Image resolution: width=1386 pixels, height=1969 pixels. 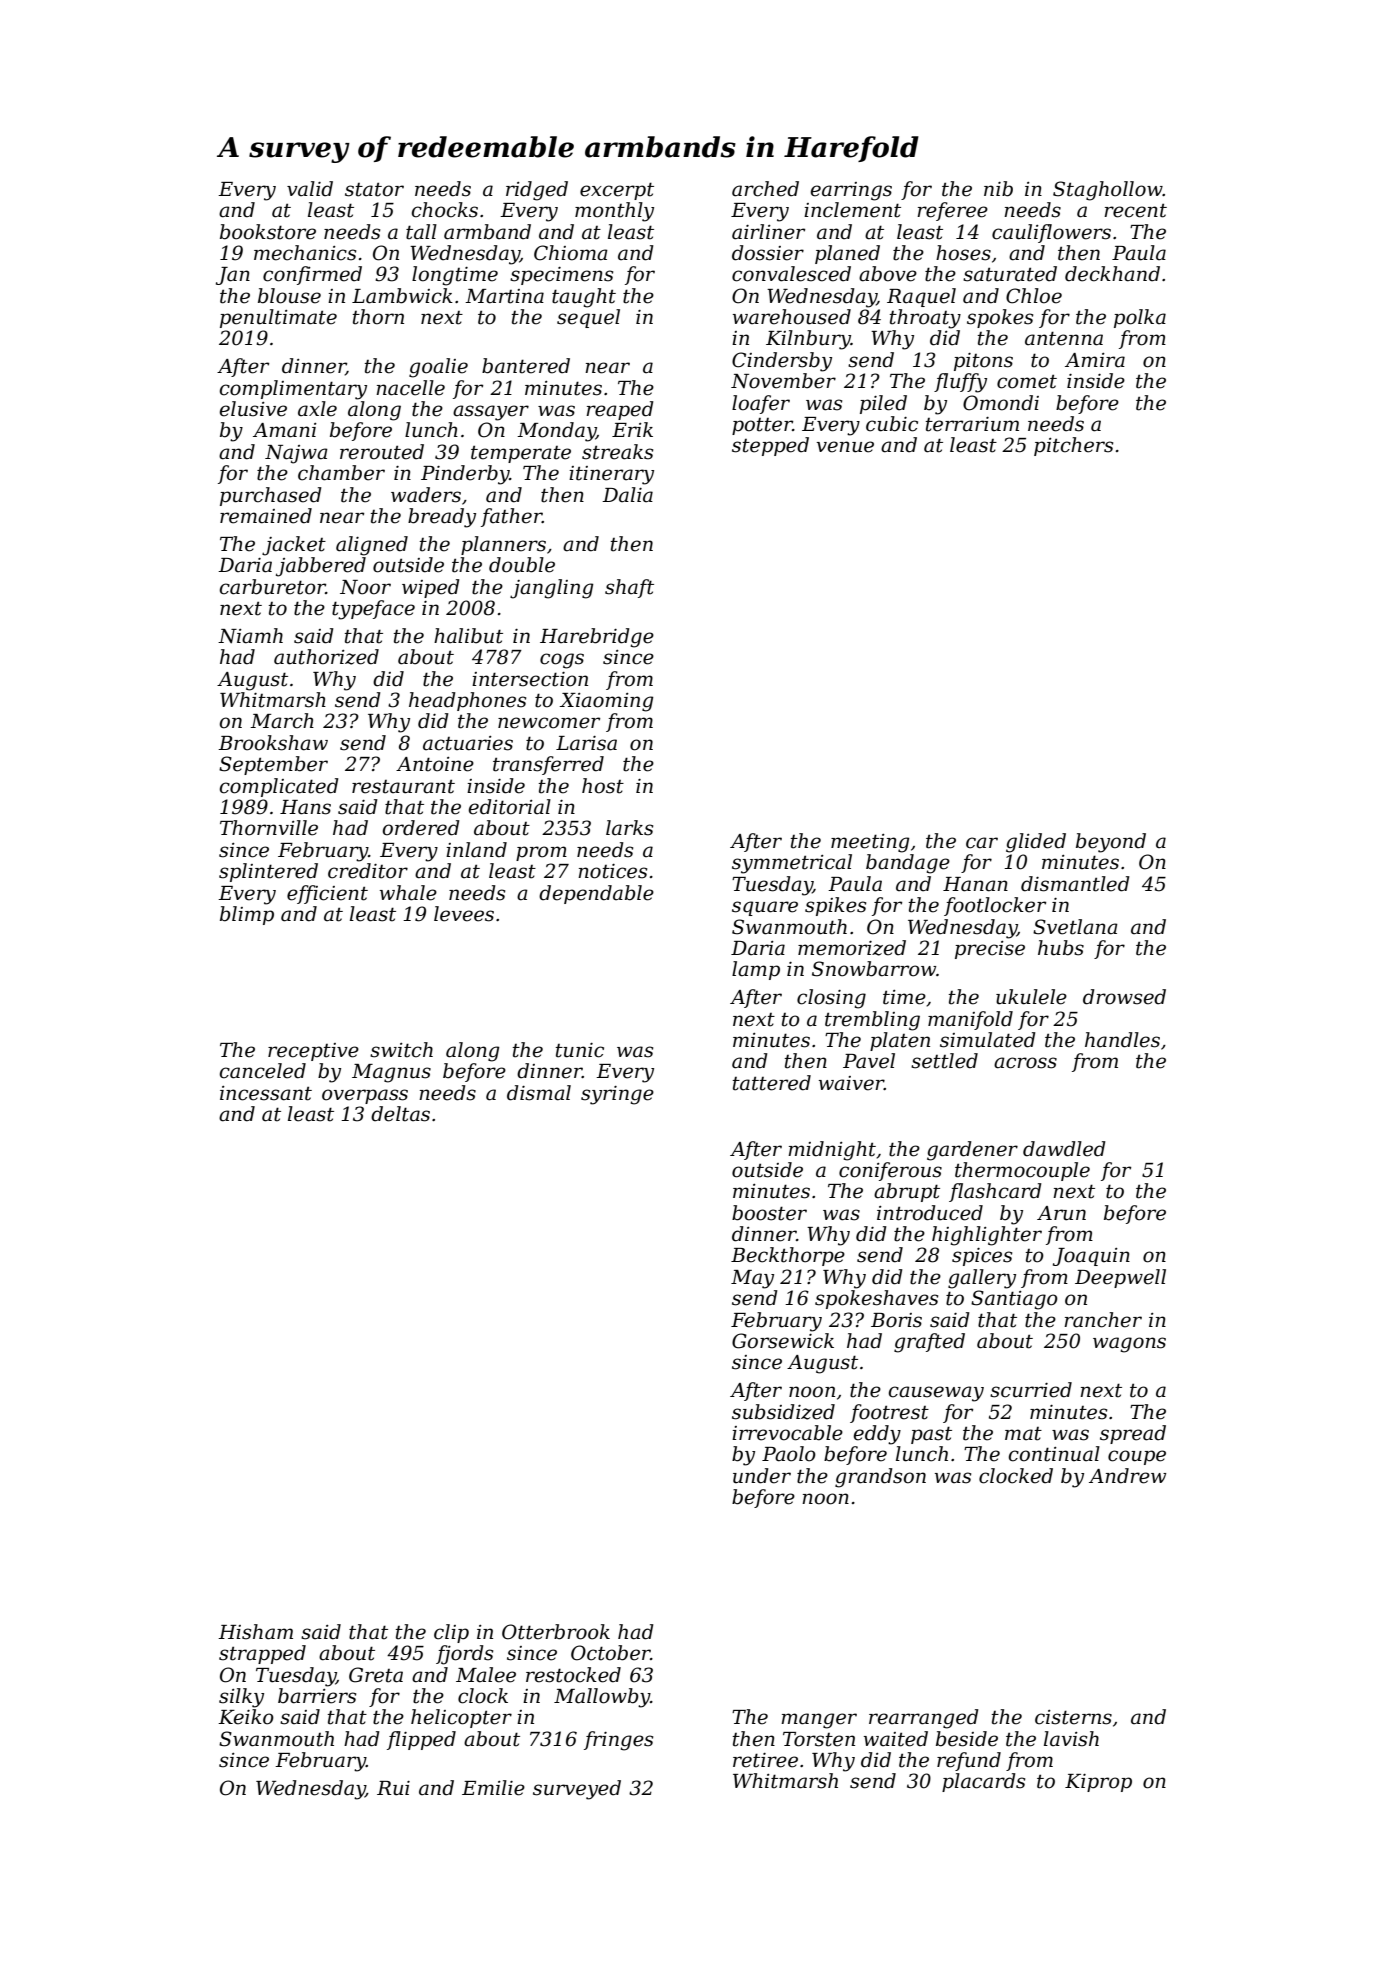 What do you see at coordinates (1103, 1320) in the page?
I see `rancher` at bounding box center [1103, 1320].
